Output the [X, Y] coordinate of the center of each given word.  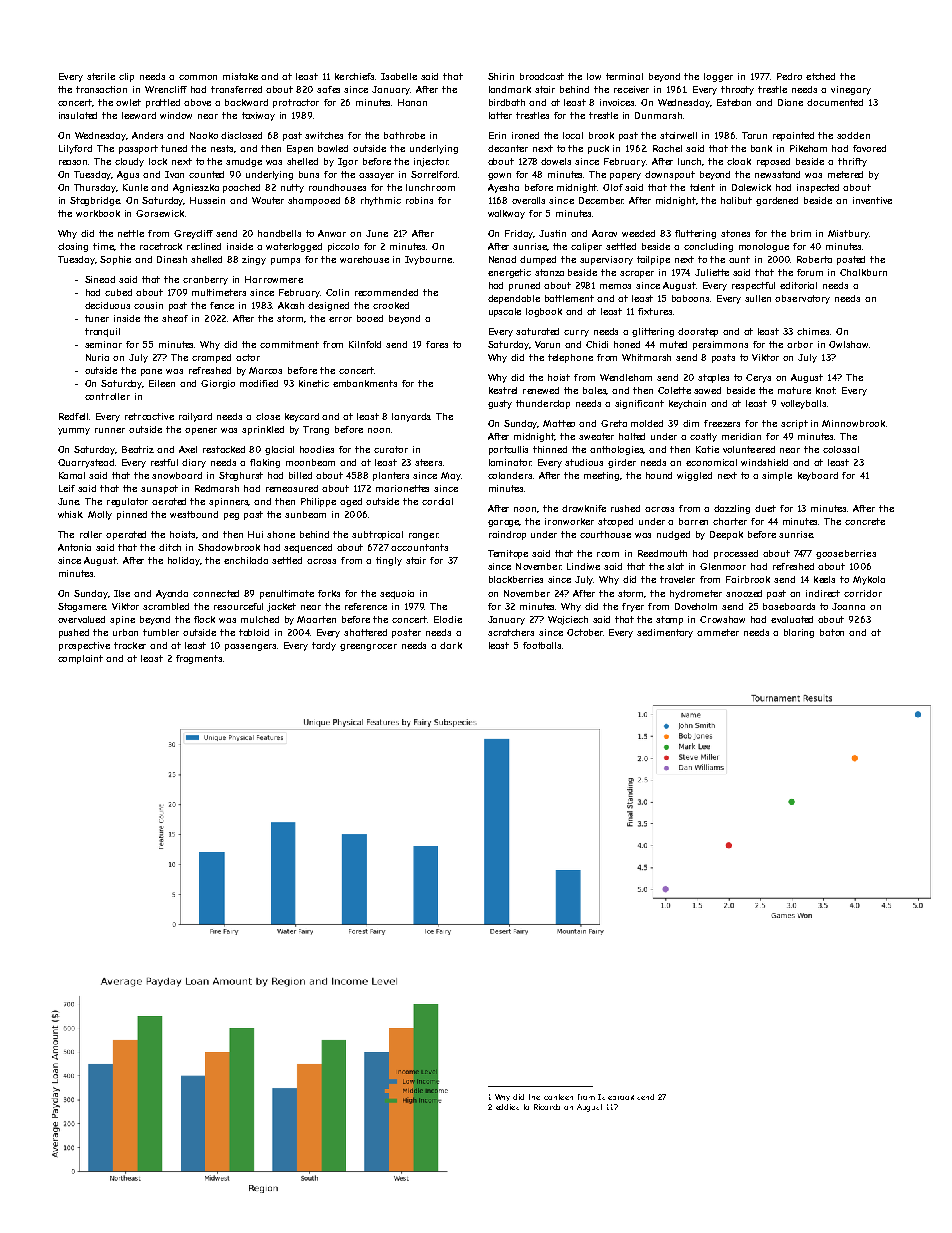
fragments [199, 659]
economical [711, 462]
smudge [244, 162]
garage [504, 523]
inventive [872, 200]
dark [451, 645]
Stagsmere [82, 607]
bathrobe [404, 135]
